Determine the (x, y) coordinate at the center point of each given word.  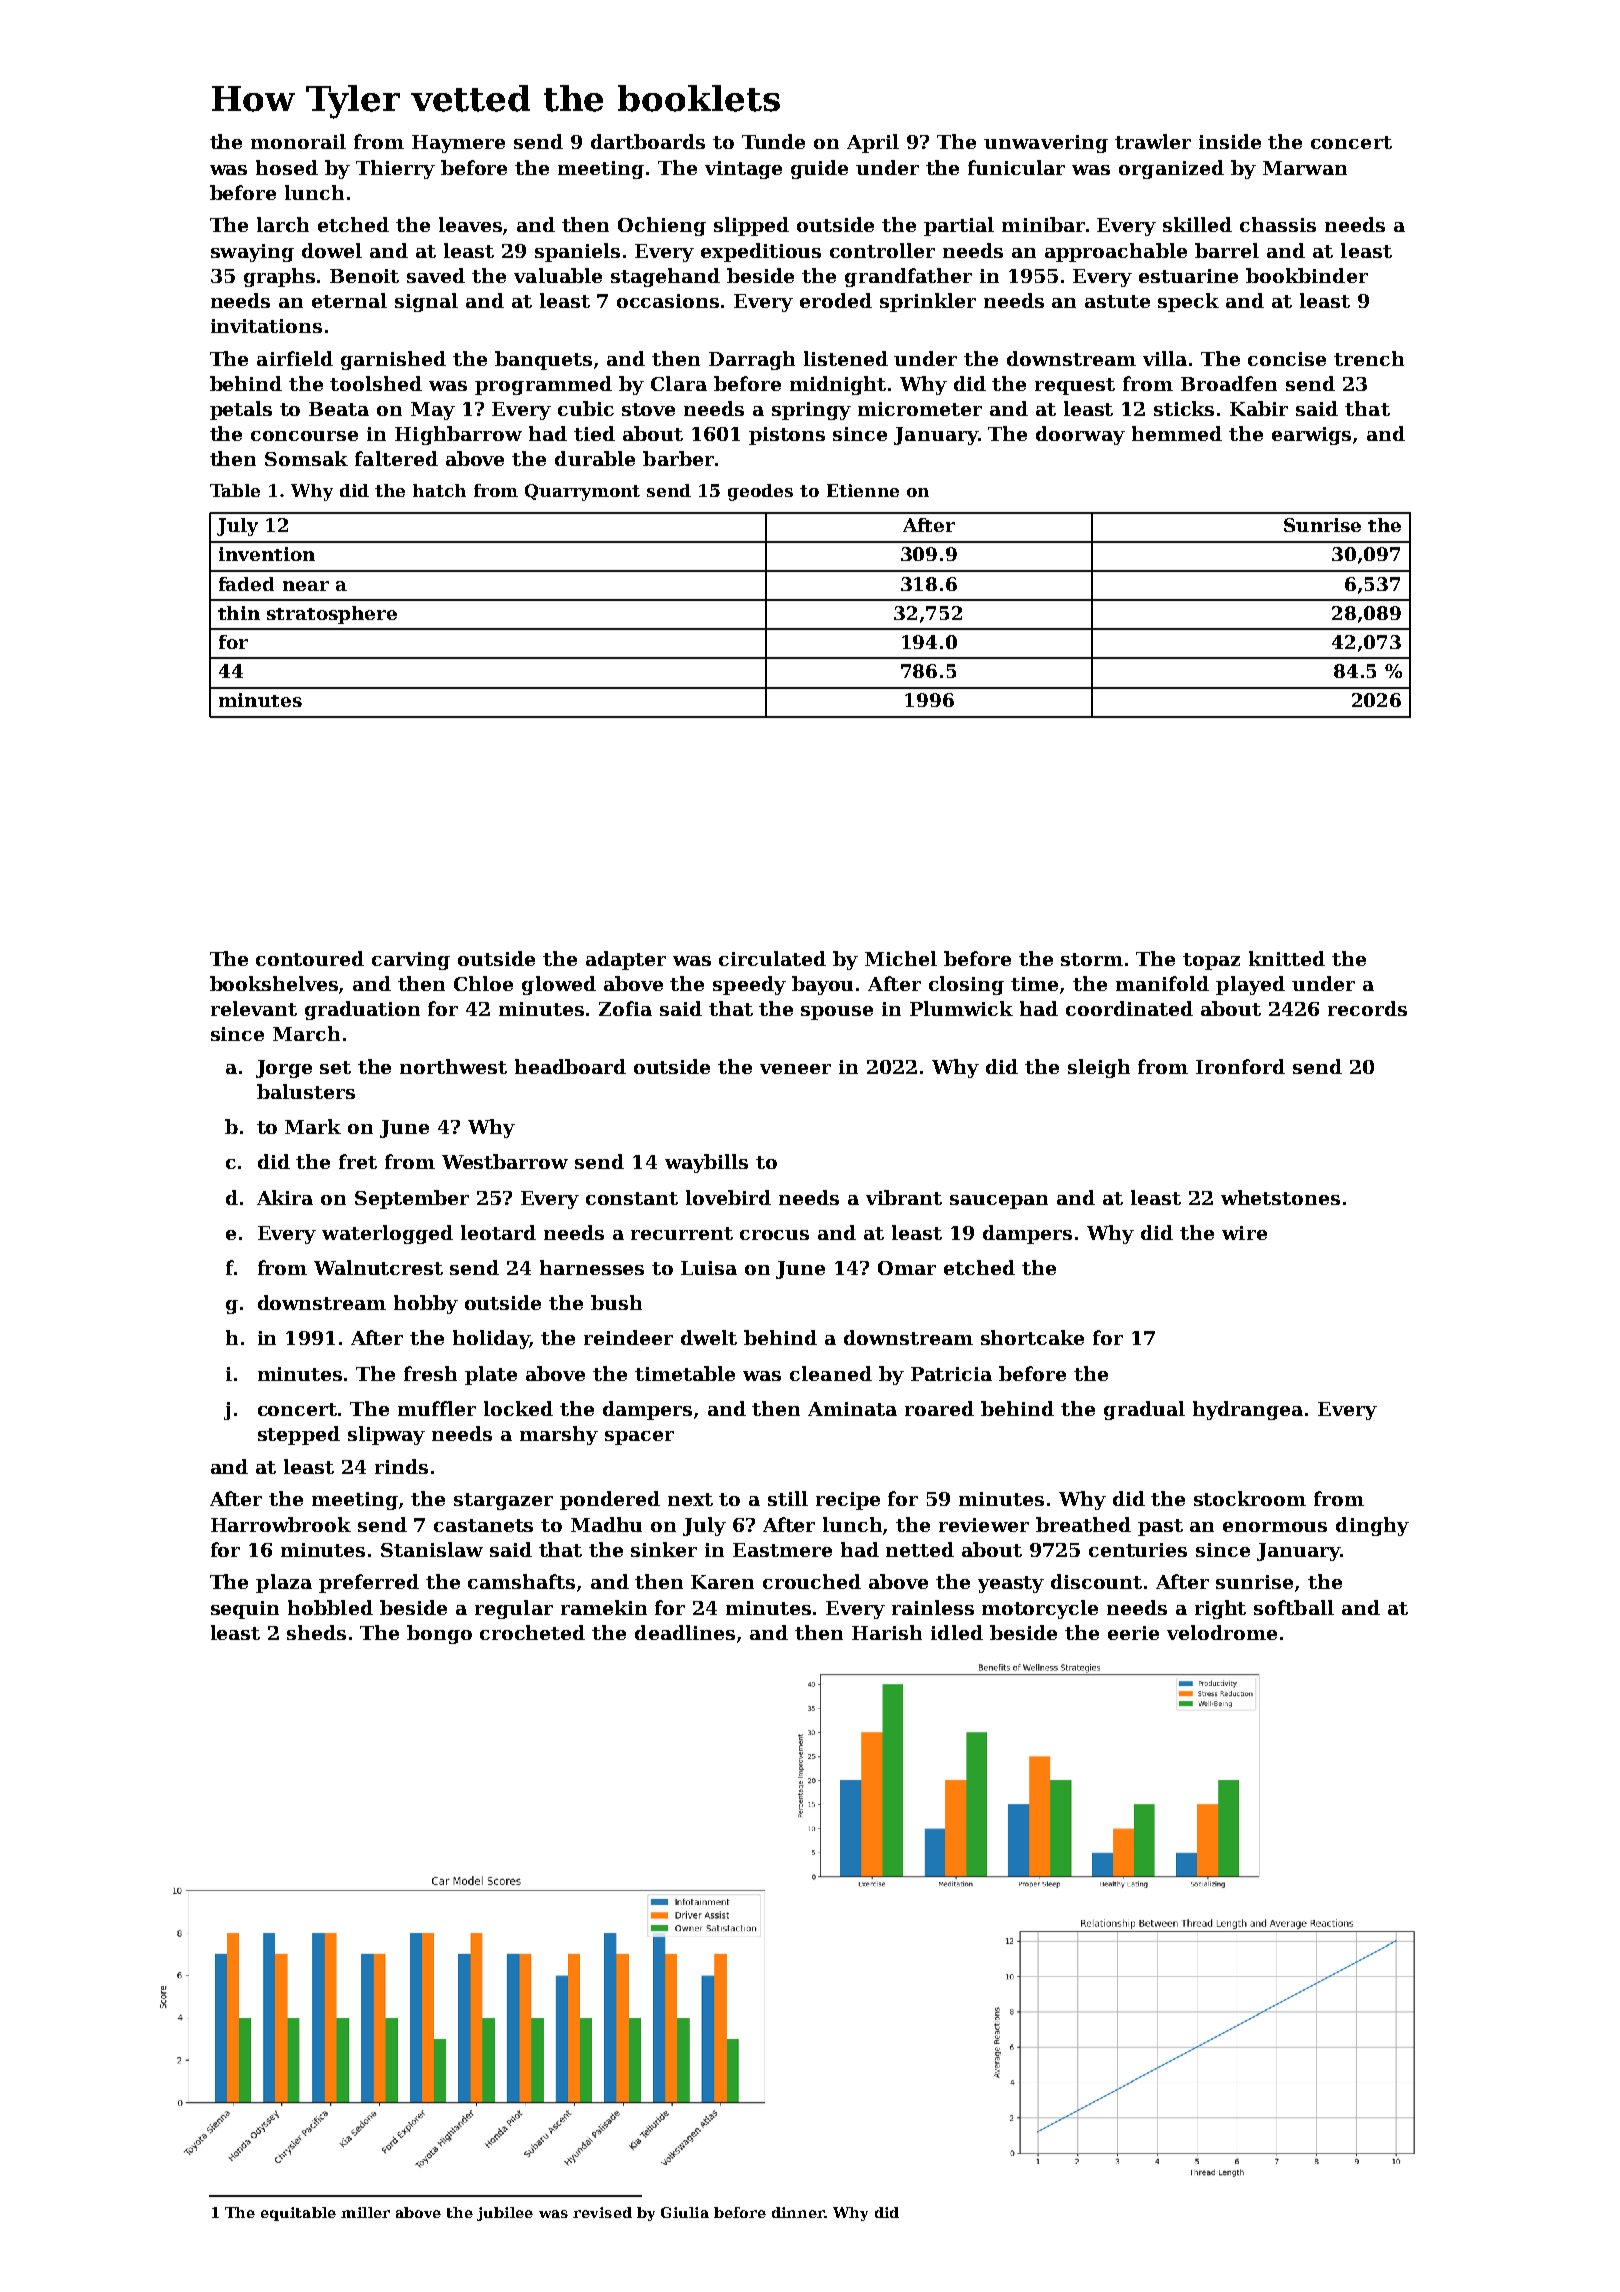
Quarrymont (582, 492)
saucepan (999, 1202)
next (690, 1499)
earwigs (1311, 436)
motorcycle (1040, 1609)
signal (426, 302)
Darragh (752, 360)
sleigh (1099, 1068)
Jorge (284, 1069)
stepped (299, 1435)
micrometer (920, 409)
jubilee (505, 2214)
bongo (439, 1634)
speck (1188, 302)
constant (632, 1198)
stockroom (1250, 1498)
